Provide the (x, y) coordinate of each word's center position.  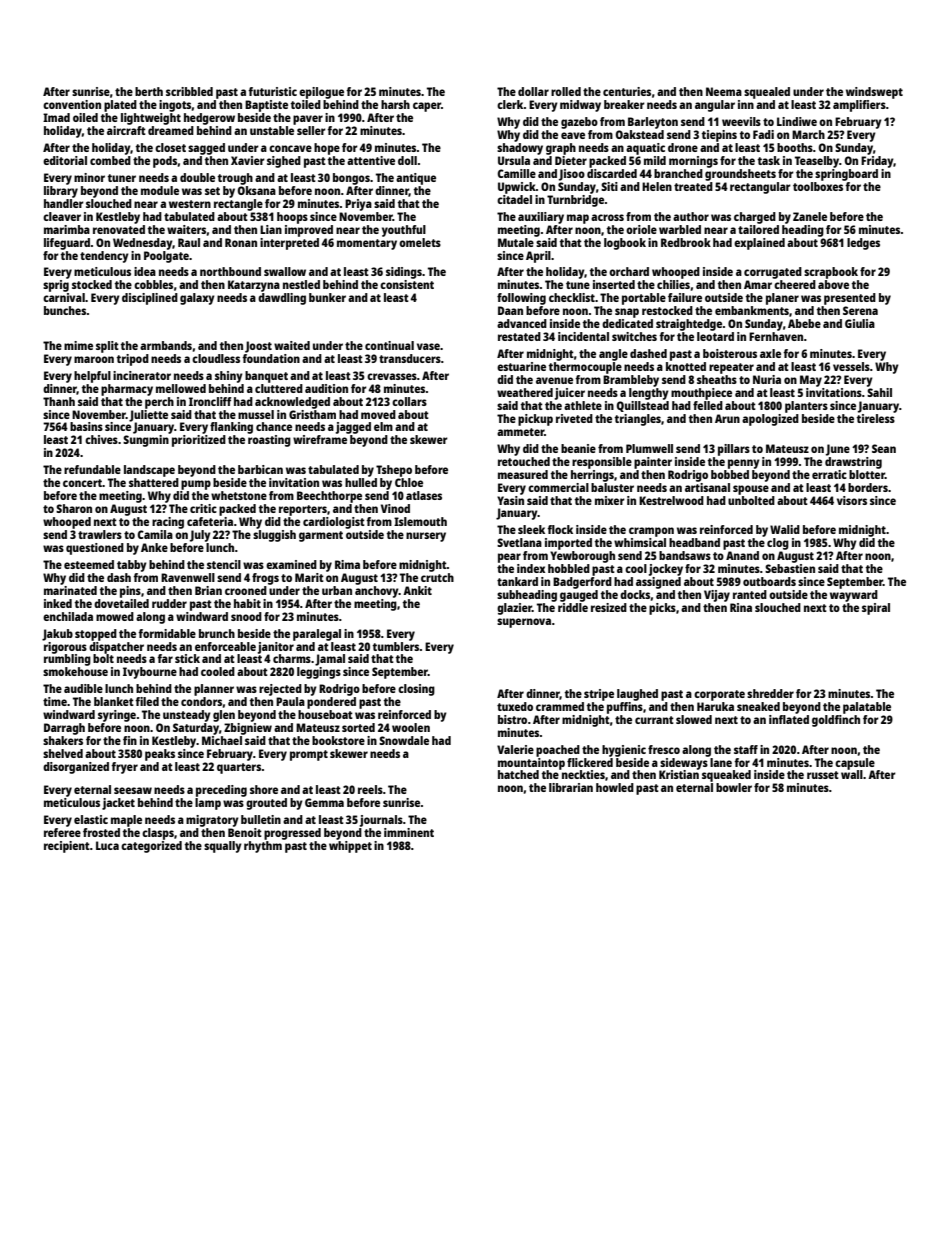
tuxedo (515, 706)
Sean (884, 448)
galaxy (197, 299)
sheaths (717, 379)
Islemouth (420, 521)
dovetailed (121, 603)
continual (389, 345)
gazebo (579, 123)
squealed (767, 93)
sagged (206, 149)
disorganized (76, 768)
